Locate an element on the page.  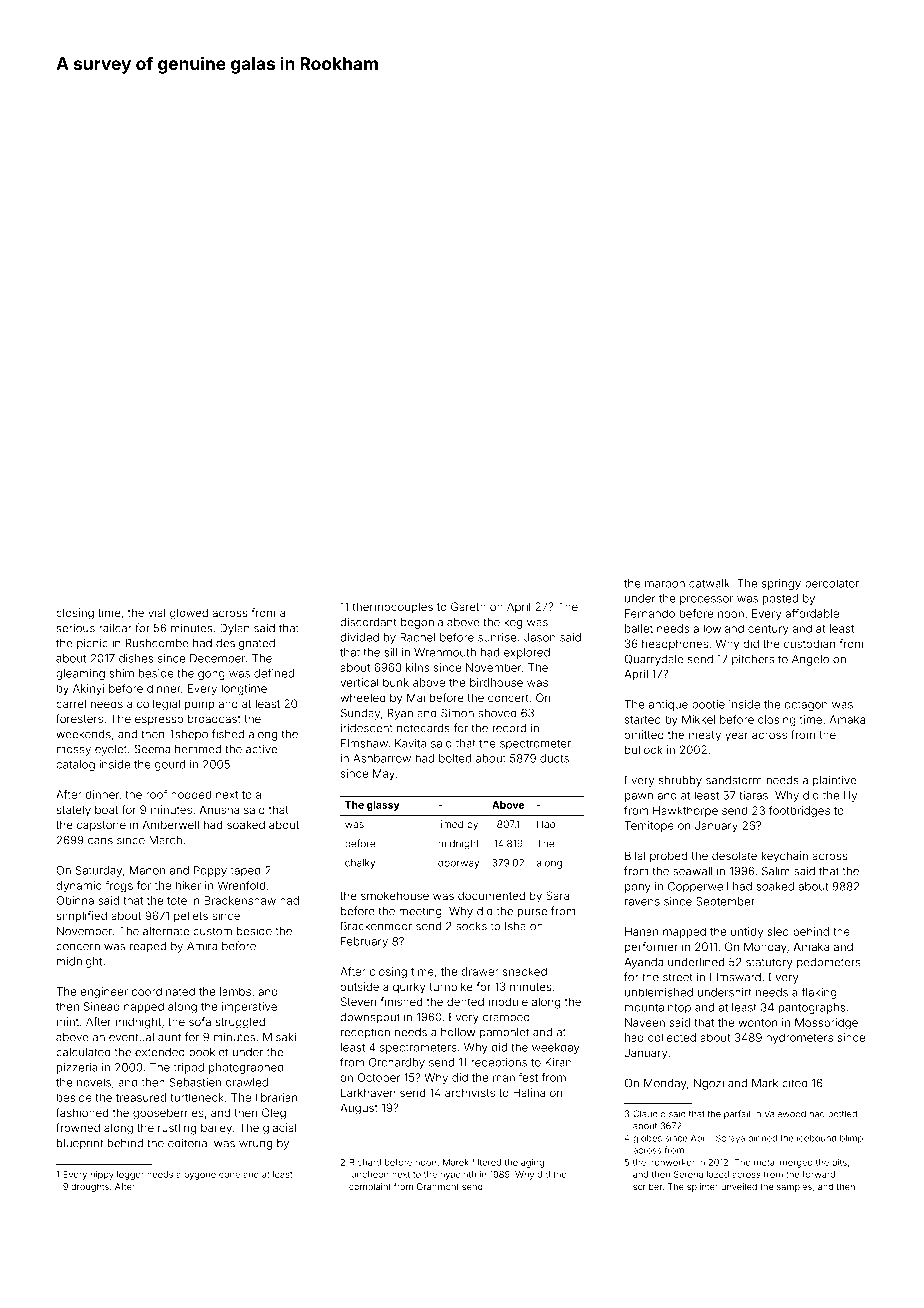
Steven is located at coordinates (358, 1001).
